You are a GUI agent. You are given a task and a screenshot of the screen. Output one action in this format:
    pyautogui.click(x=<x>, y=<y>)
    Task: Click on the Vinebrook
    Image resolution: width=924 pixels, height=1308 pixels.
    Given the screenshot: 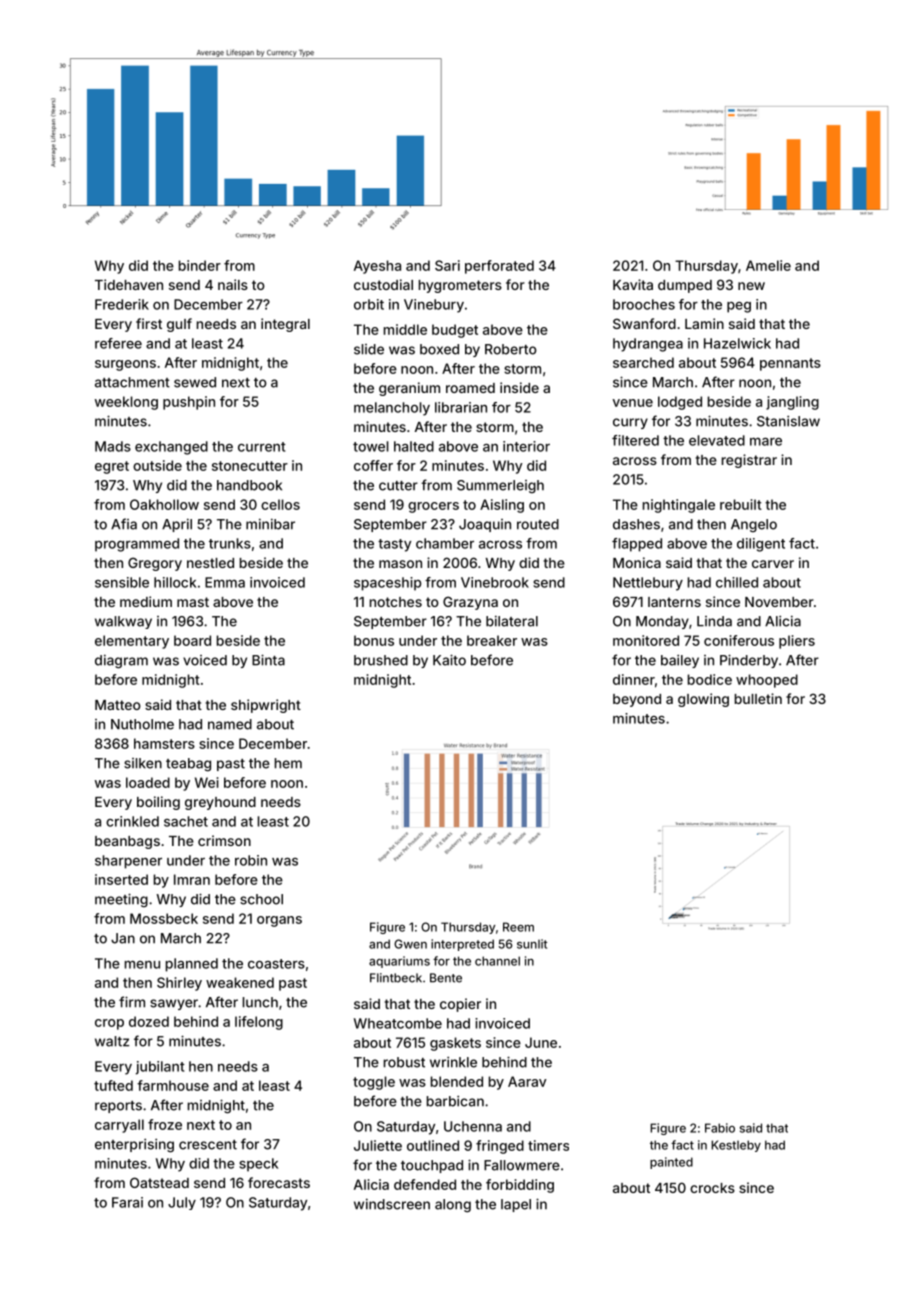 What is the action you would take?
    pyautogui.click(x=495, y=582)
